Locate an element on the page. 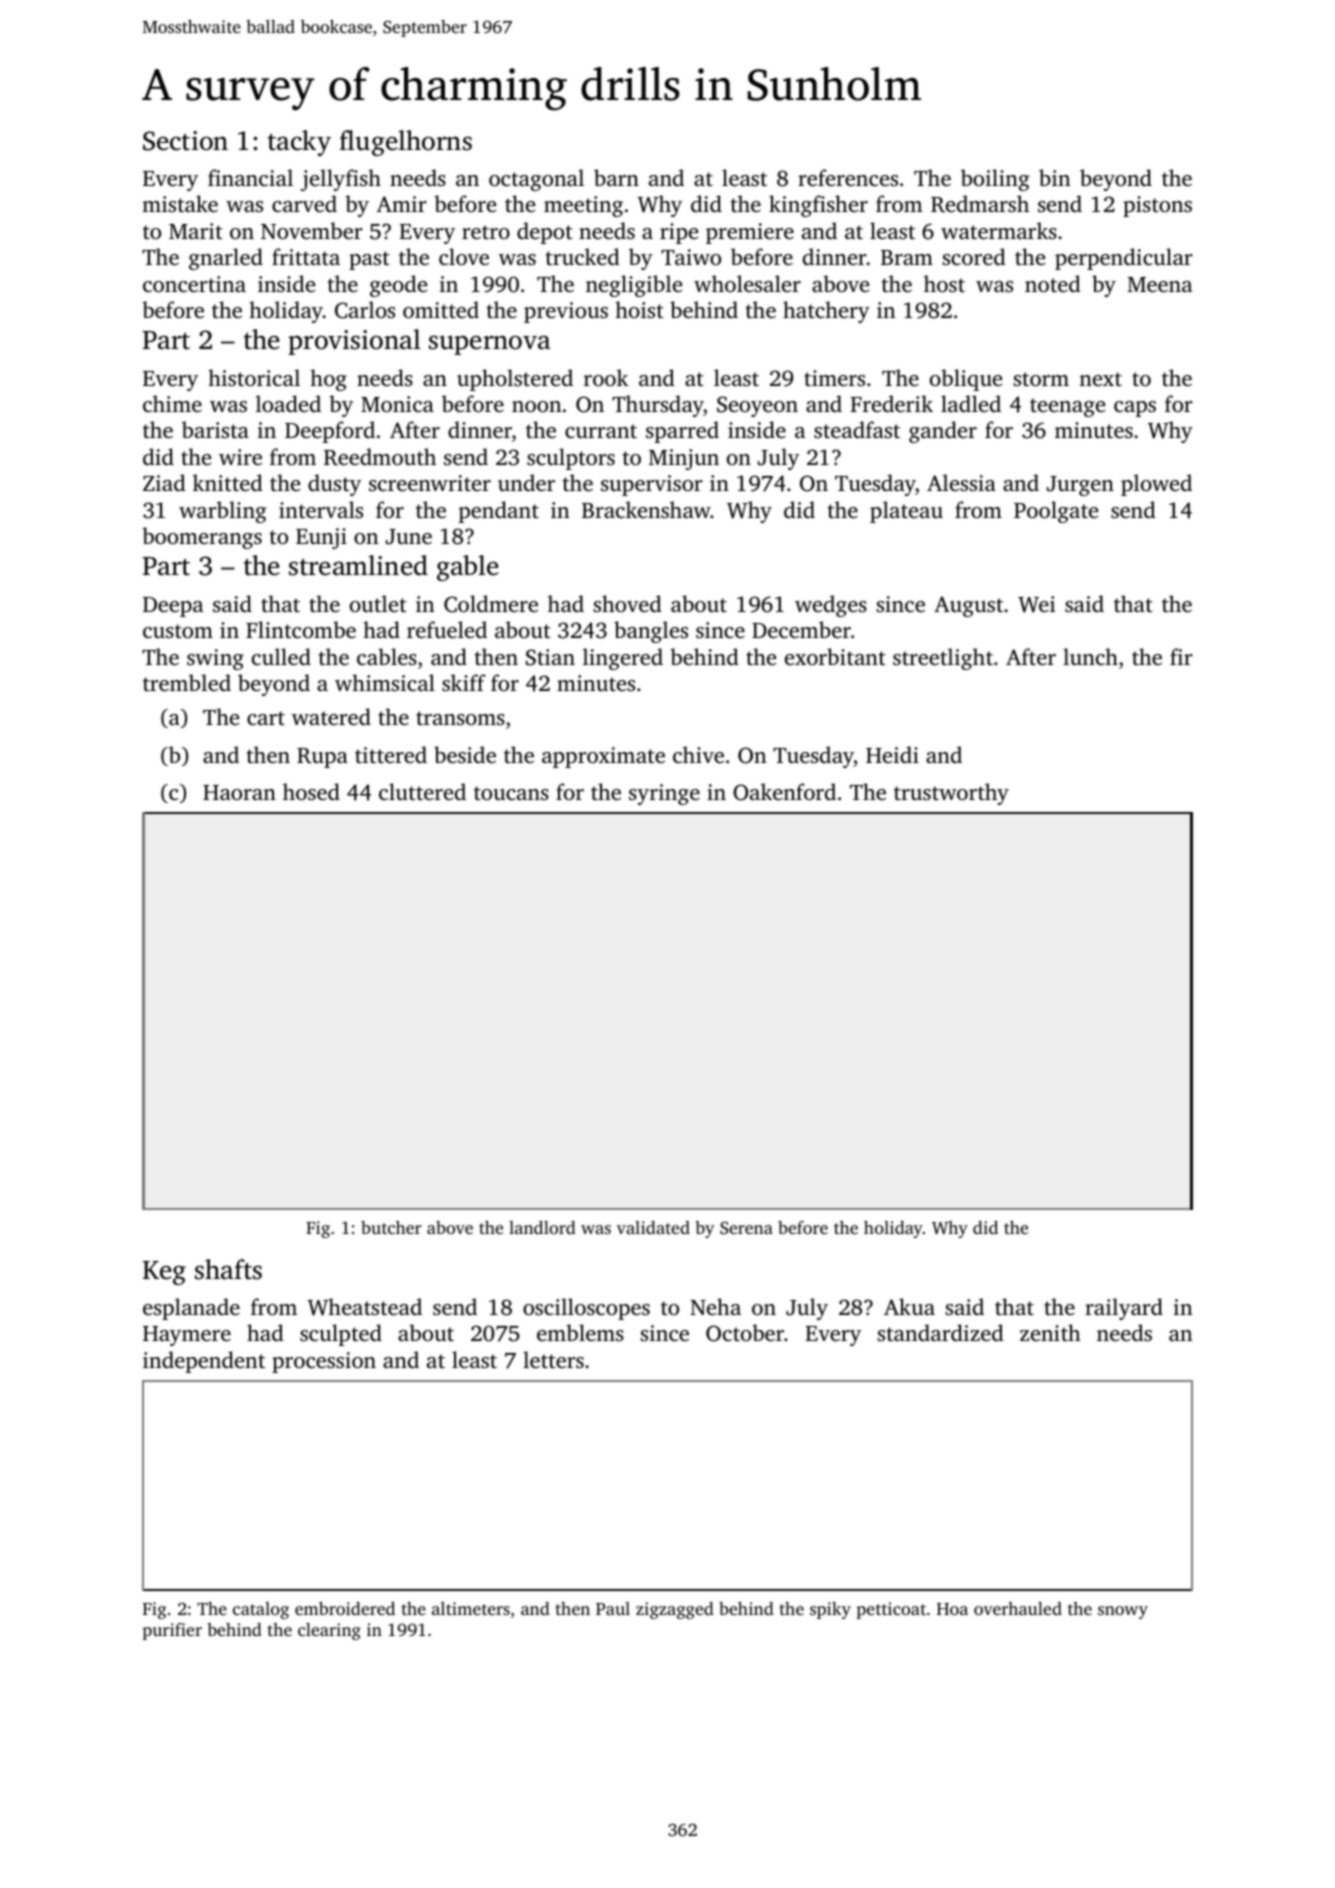 This page has width=1335, height=1888. mistake is located at coordinates (180, 203).
